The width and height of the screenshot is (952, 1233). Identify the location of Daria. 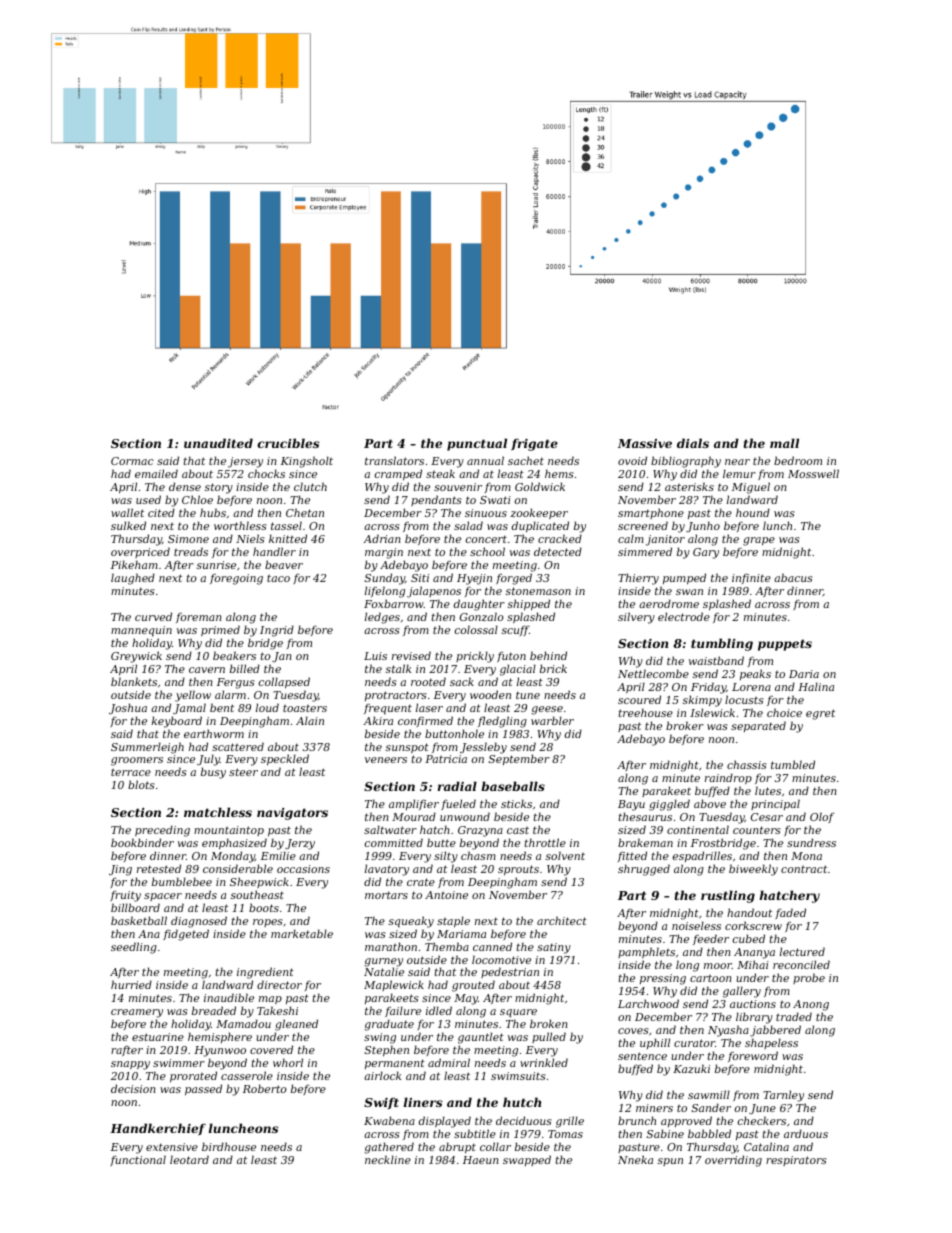
(804, 674).
